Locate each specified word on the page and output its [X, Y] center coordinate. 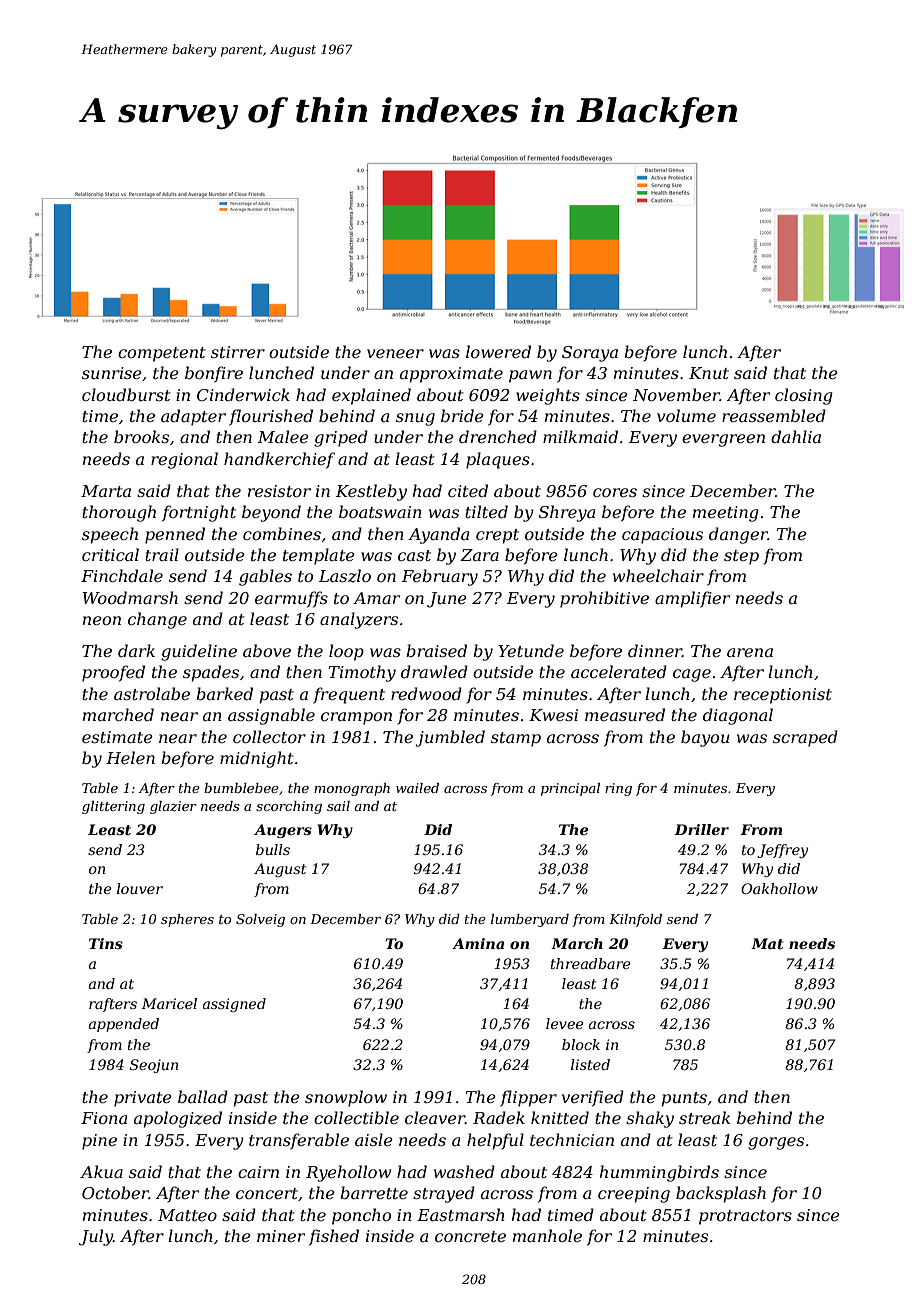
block [581, 1044]
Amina [478, 943]
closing [804, 396]
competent [162, 354]
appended [124, 1025]
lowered [498, 351]
